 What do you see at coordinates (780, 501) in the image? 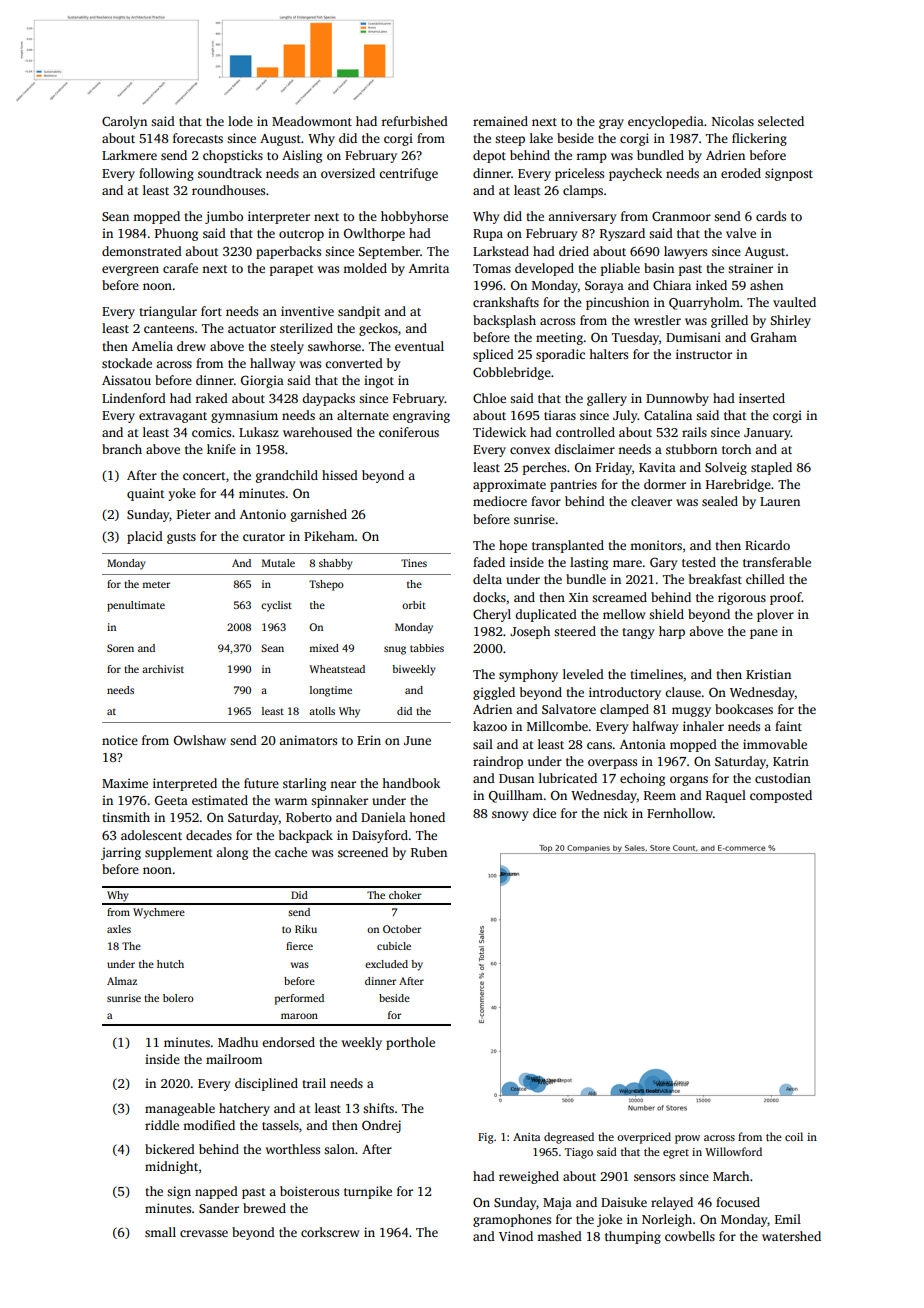
I see `Lauren` at bounding box center [780, 501].
